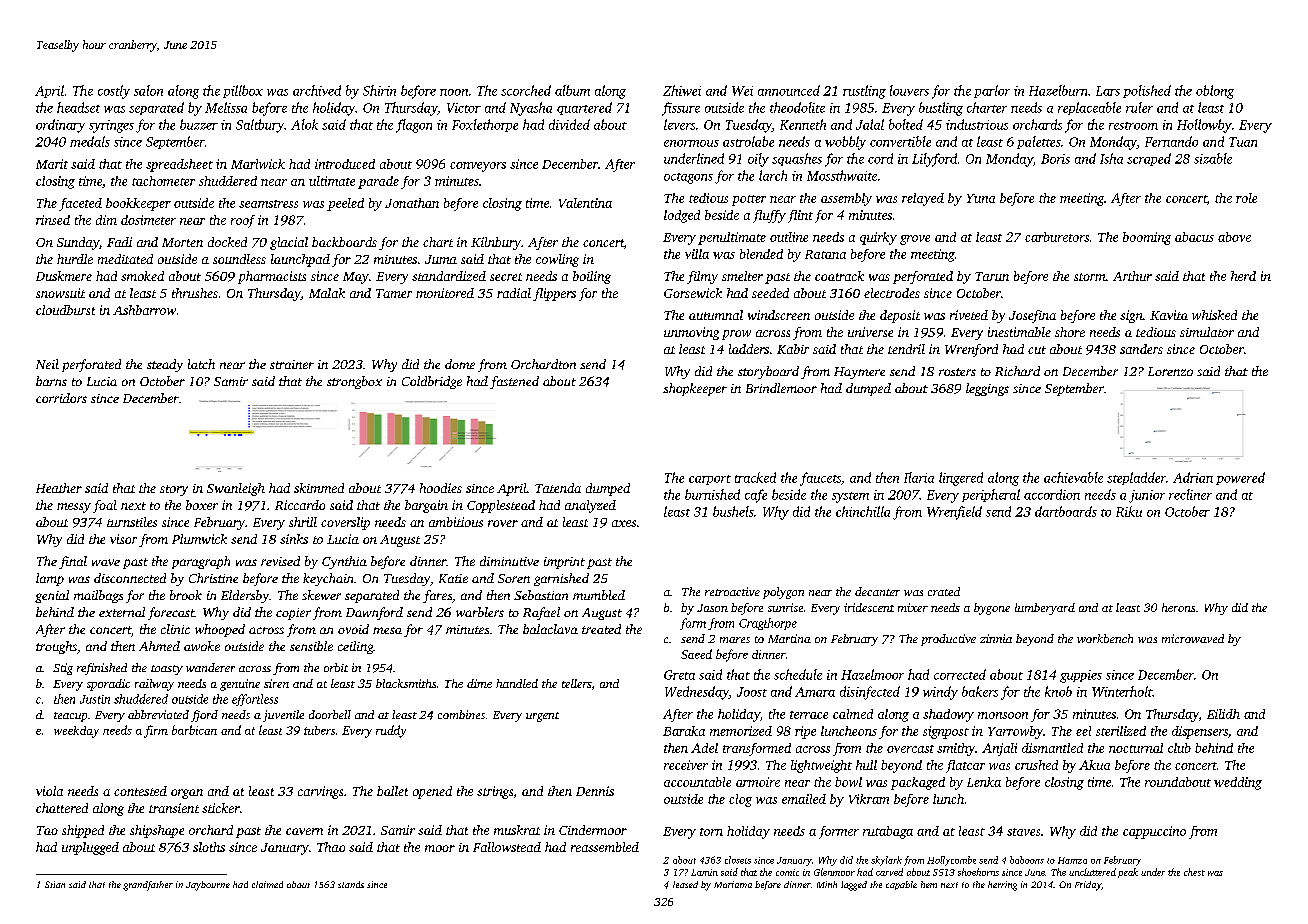 The height and width of the screenshot is (924, 1308). I want to click on parlor, so click(992, 91).
